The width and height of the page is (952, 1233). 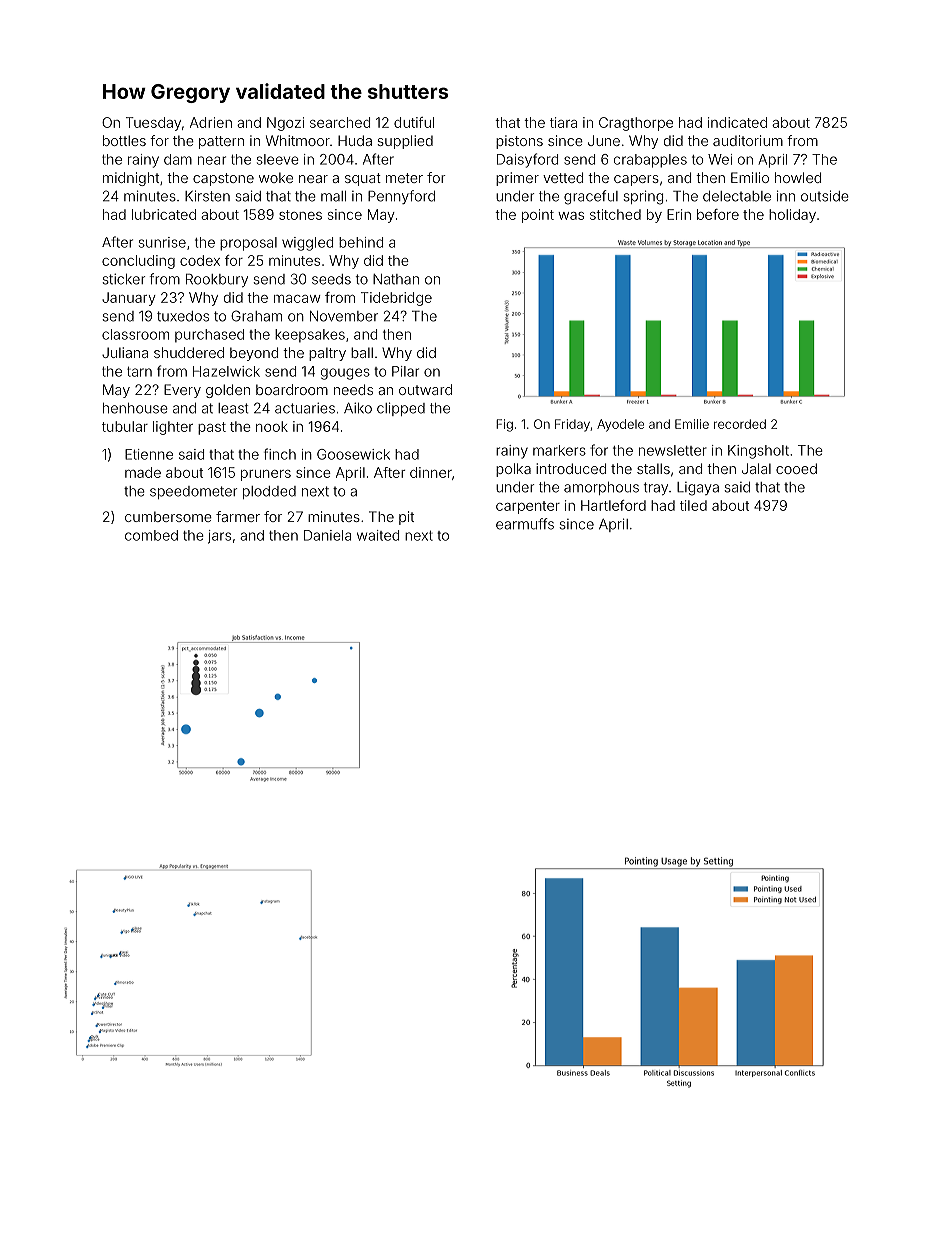 I want to click on Kingsholt, so click(x=758, y=452).
